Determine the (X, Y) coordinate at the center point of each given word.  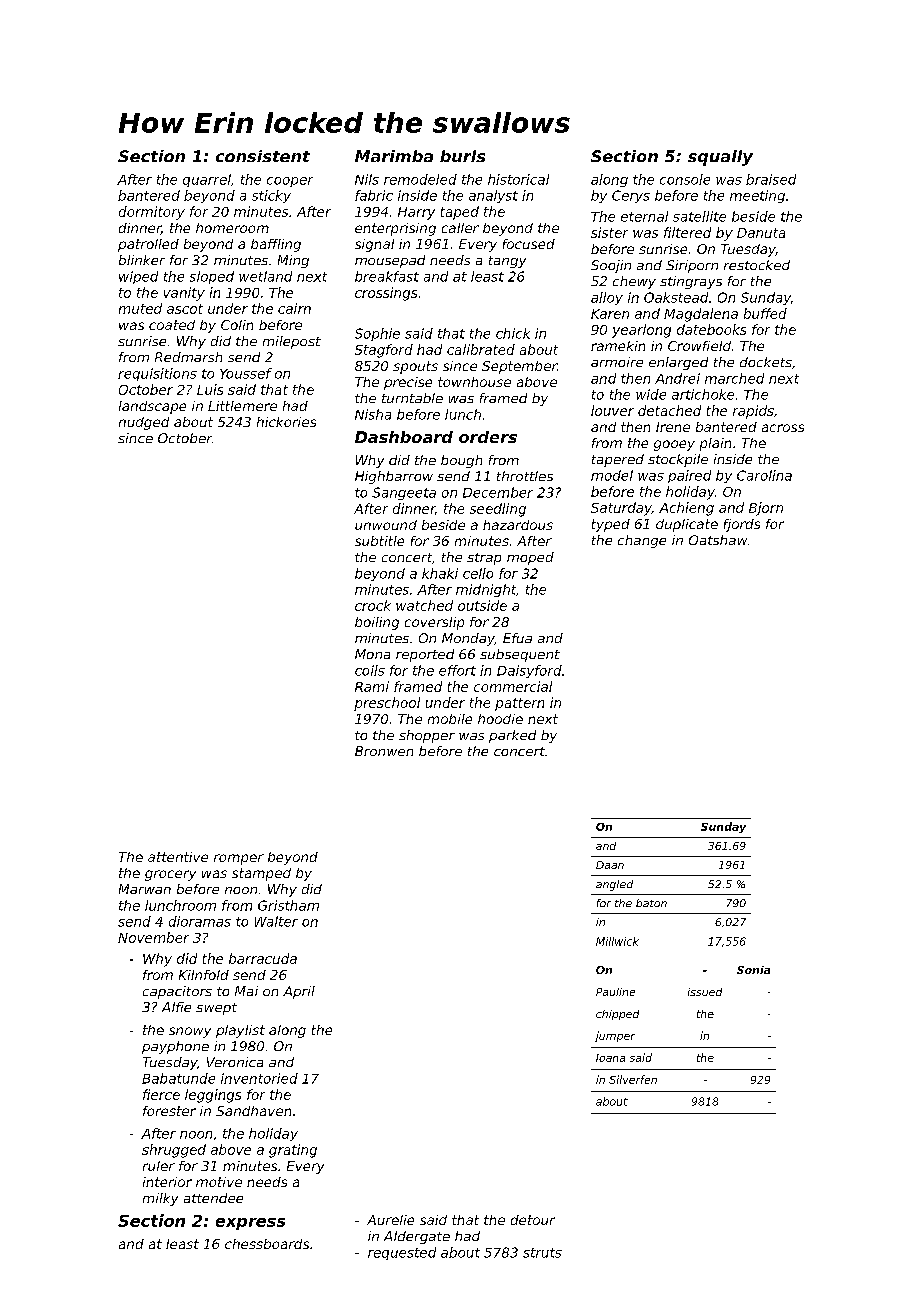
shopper (427, 736)
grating (293, 1151)
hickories (286, 422)
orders (488, 437)
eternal (644, 216)
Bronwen (384, 751)
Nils (367, 179)
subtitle (379, 541)
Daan (610, 865)
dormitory (152, 213)
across (783, 428)
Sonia (753, 970)
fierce (161, 1094)
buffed (765, 313)
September (519, 367)
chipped (617, 1015)
